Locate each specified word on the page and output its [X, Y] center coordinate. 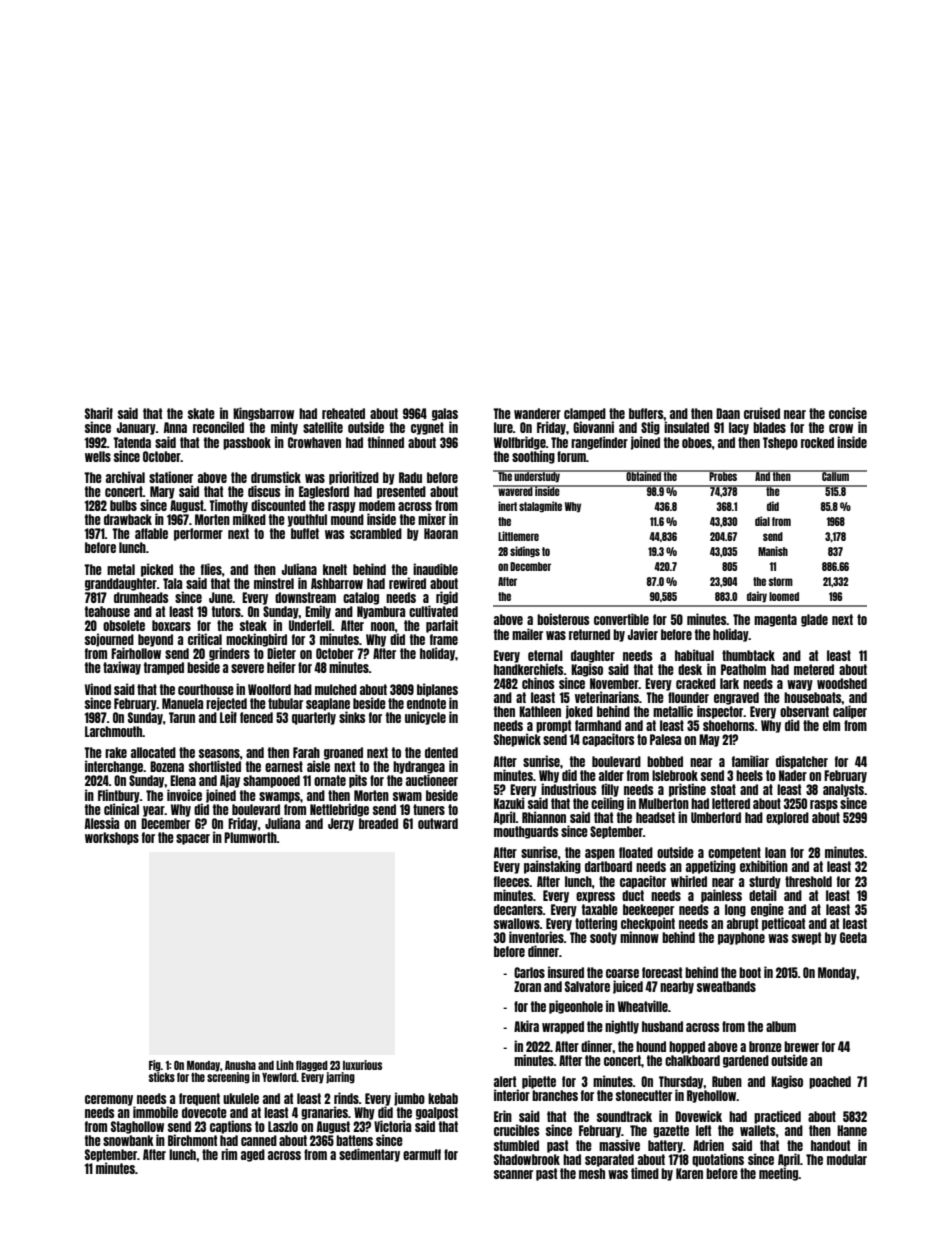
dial [762, 521]
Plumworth [250, 837]
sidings [525, 552]
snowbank [128, 1140]
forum [571, 456]
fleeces [512, 881]
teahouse [107, 611]
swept [806, 938]
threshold [808, 881]
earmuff [422, 1154]
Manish [773, 551]
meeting [779, 1174]
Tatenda [132, 442]
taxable [600, 909]
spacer [193, 839]
